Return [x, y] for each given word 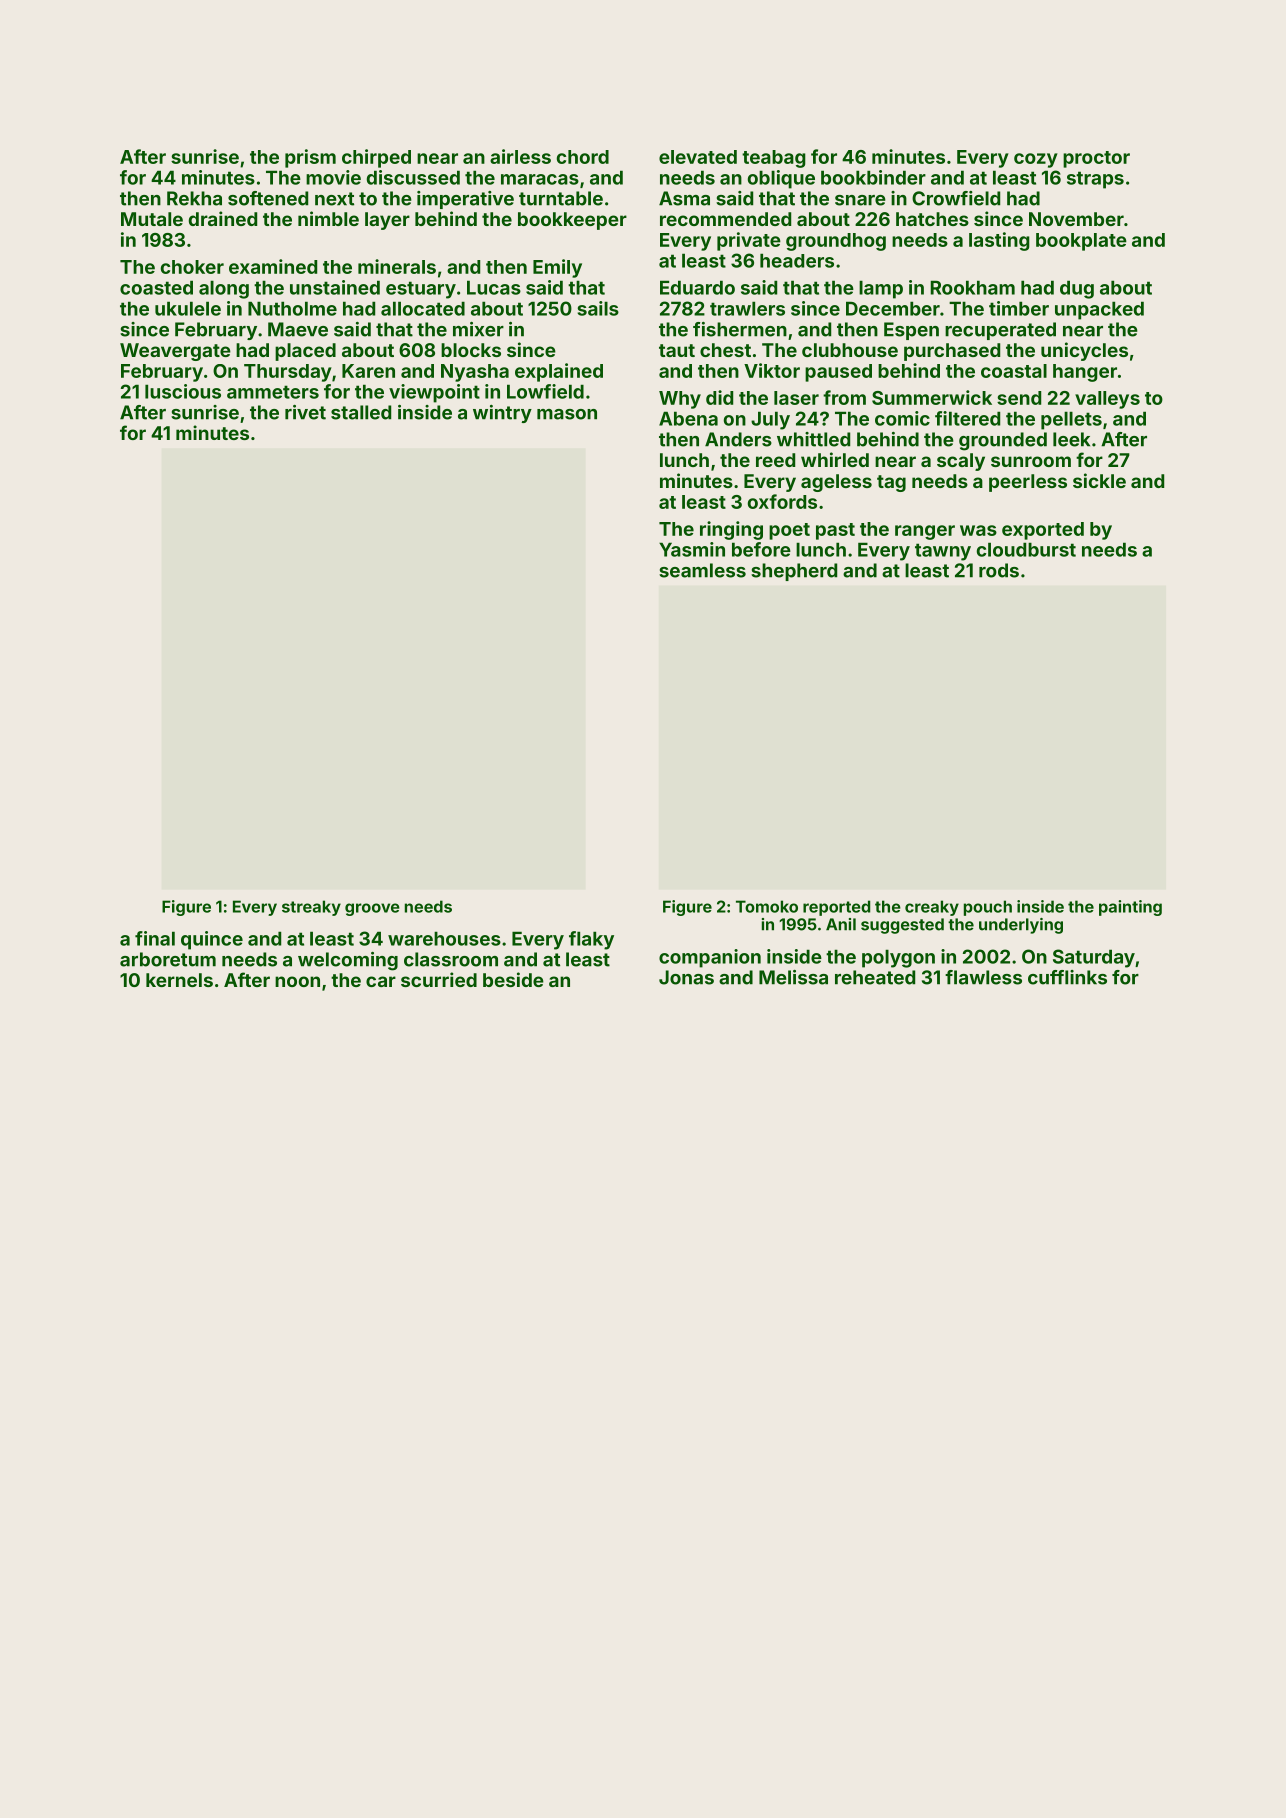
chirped [376, 158]
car [381, 981]
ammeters [273, 392]
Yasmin [692, 549]
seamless [702, 570]
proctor [1096, 159]
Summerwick [932, 397]
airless [520, 156]
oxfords [782, 501]
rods [999, 570]
